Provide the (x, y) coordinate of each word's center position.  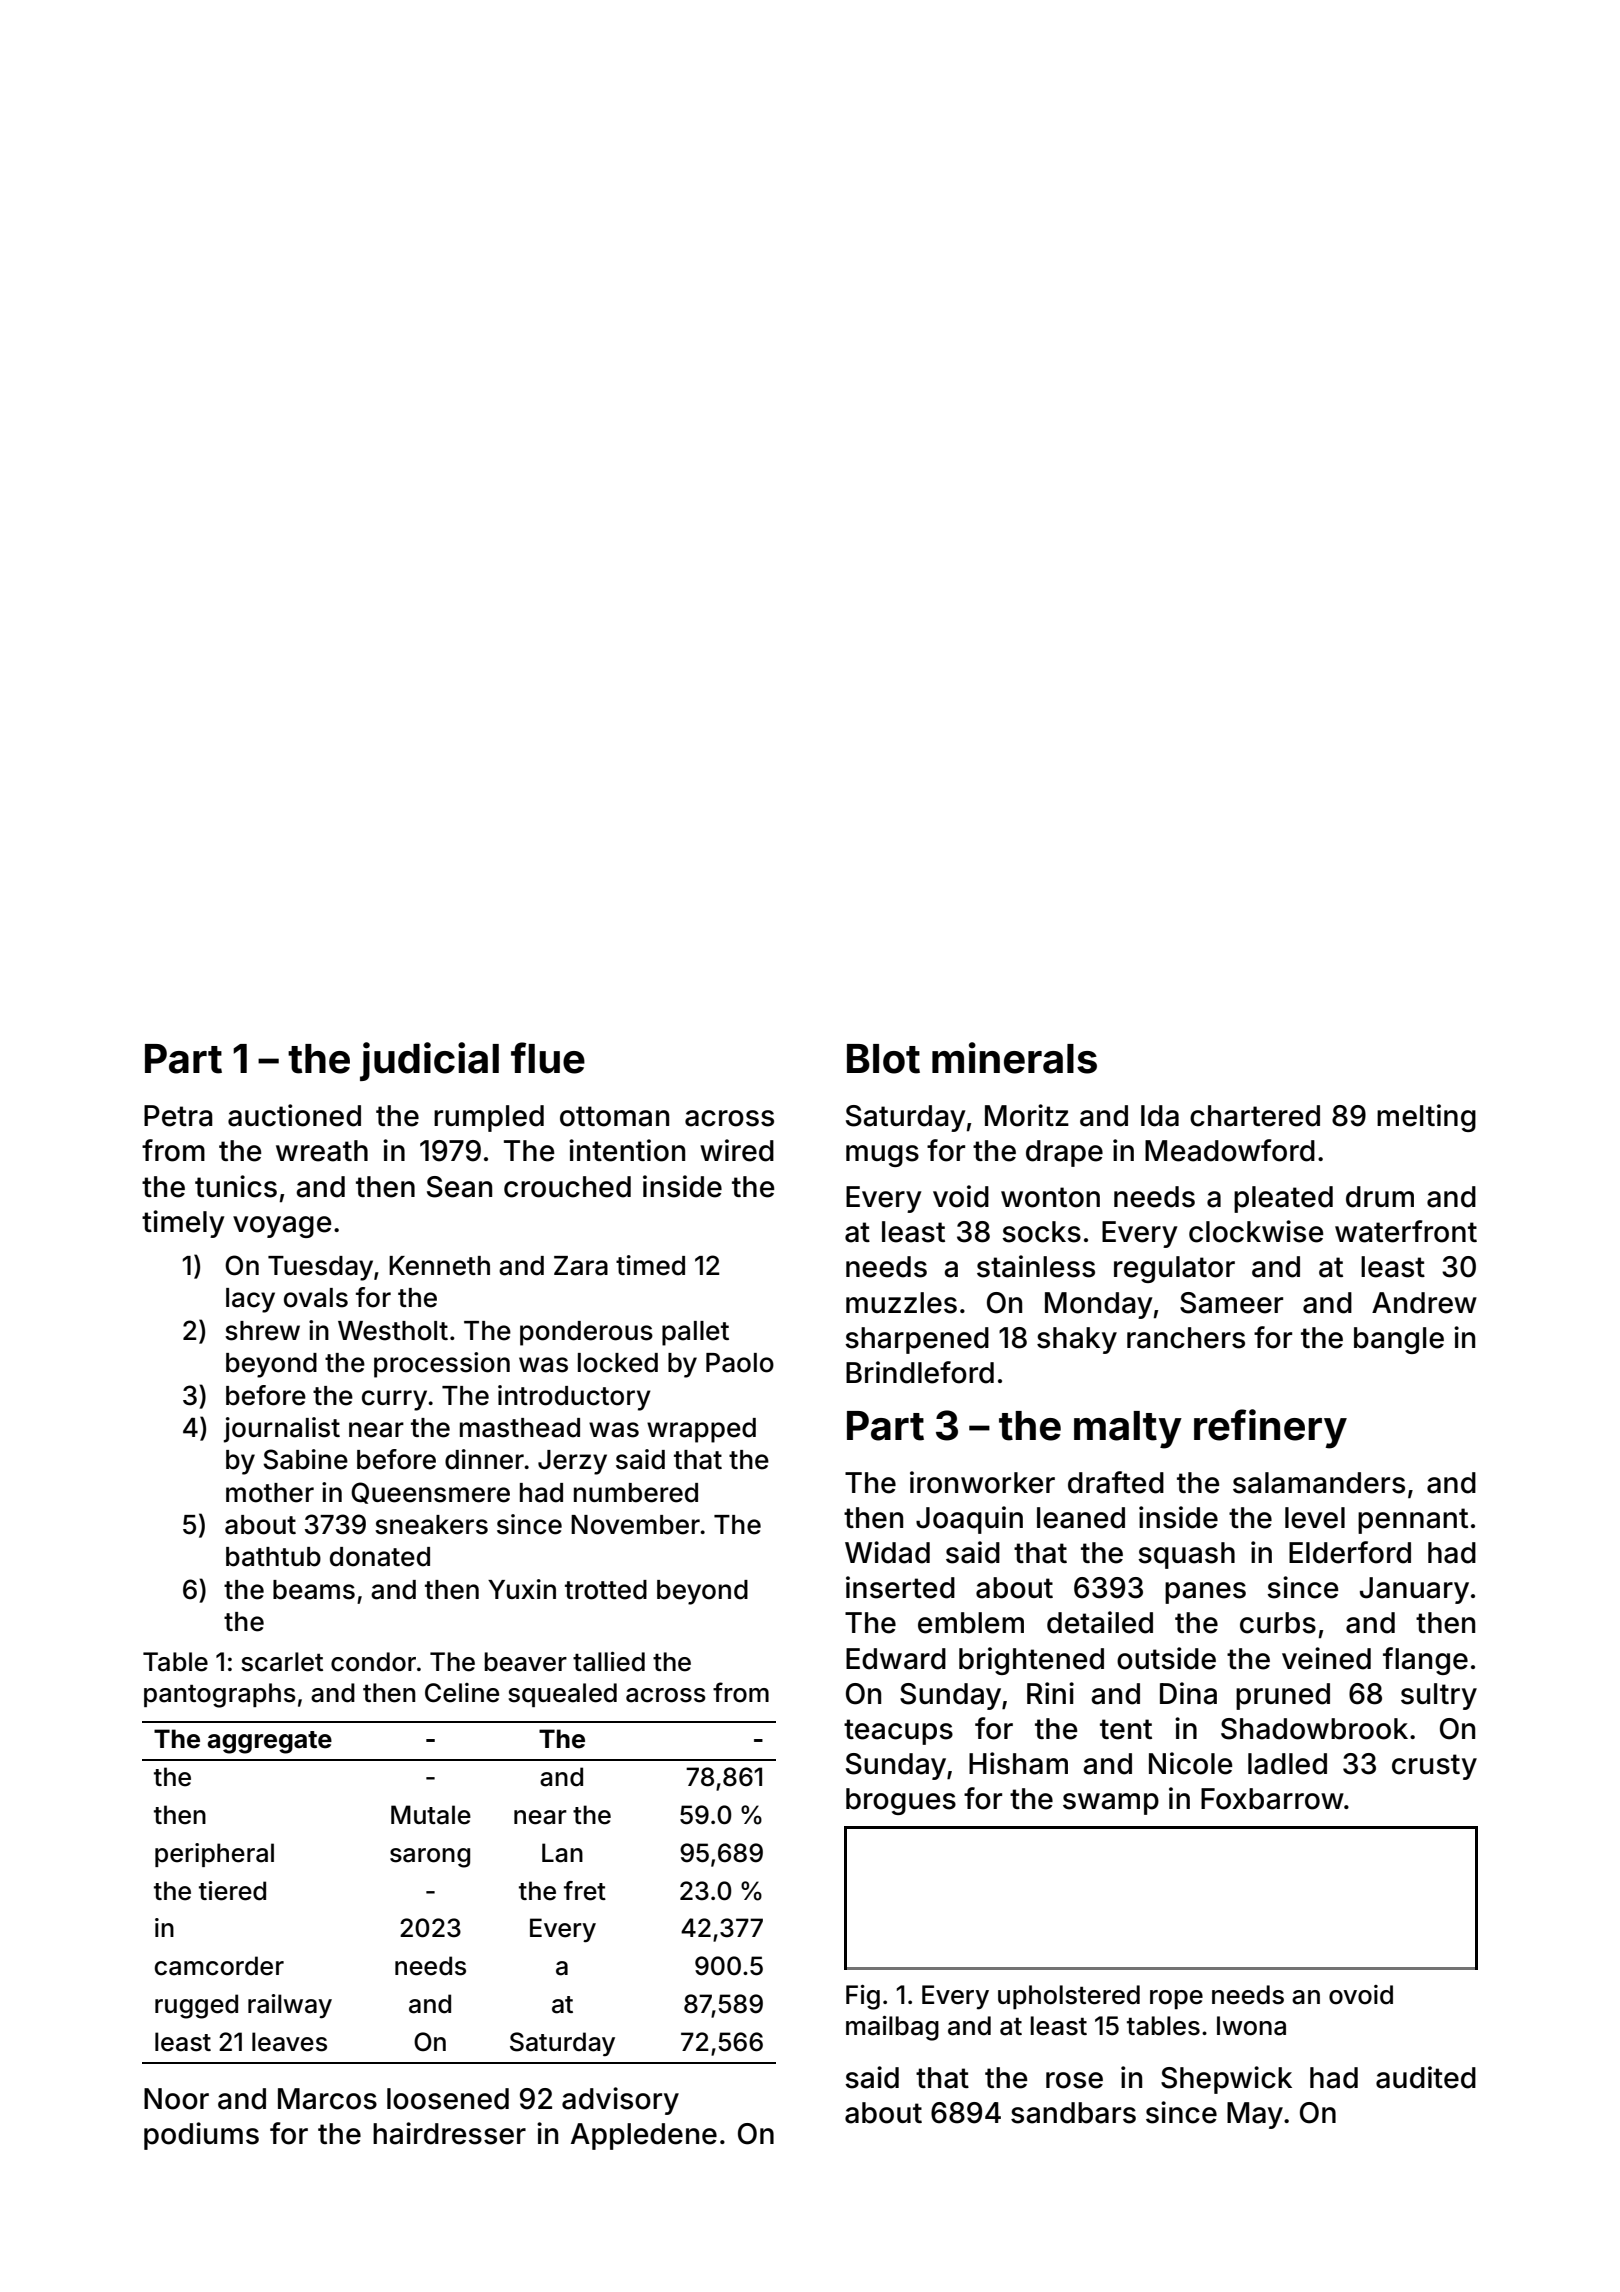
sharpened (917, 1340)
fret (585, 1891)
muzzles (901, 1303)
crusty (1434, 1767)
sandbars (1073, 2113)
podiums (201, 2136)
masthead (520, 1428)
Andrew (1424, 1303)
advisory (620, 2101)
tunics (236, 1186)
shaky (1077, 1340)
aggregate (270, 1742)
